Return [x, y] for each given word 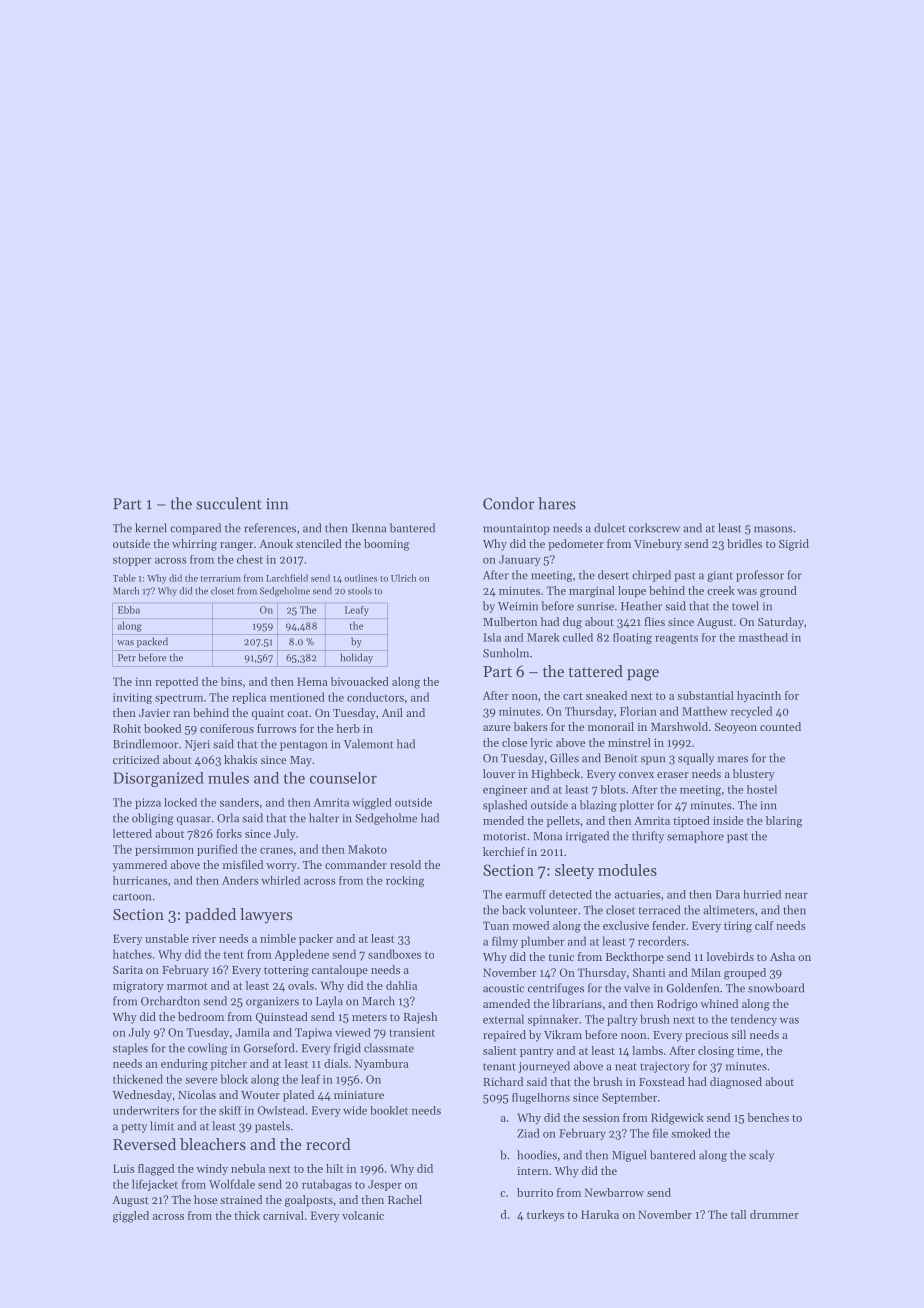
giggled [131, 1217]
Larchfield [287, 578]
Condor [508, 503]
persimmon [164, 850]
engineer [505, 790]
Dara [728, 894]
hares [557, 503]
